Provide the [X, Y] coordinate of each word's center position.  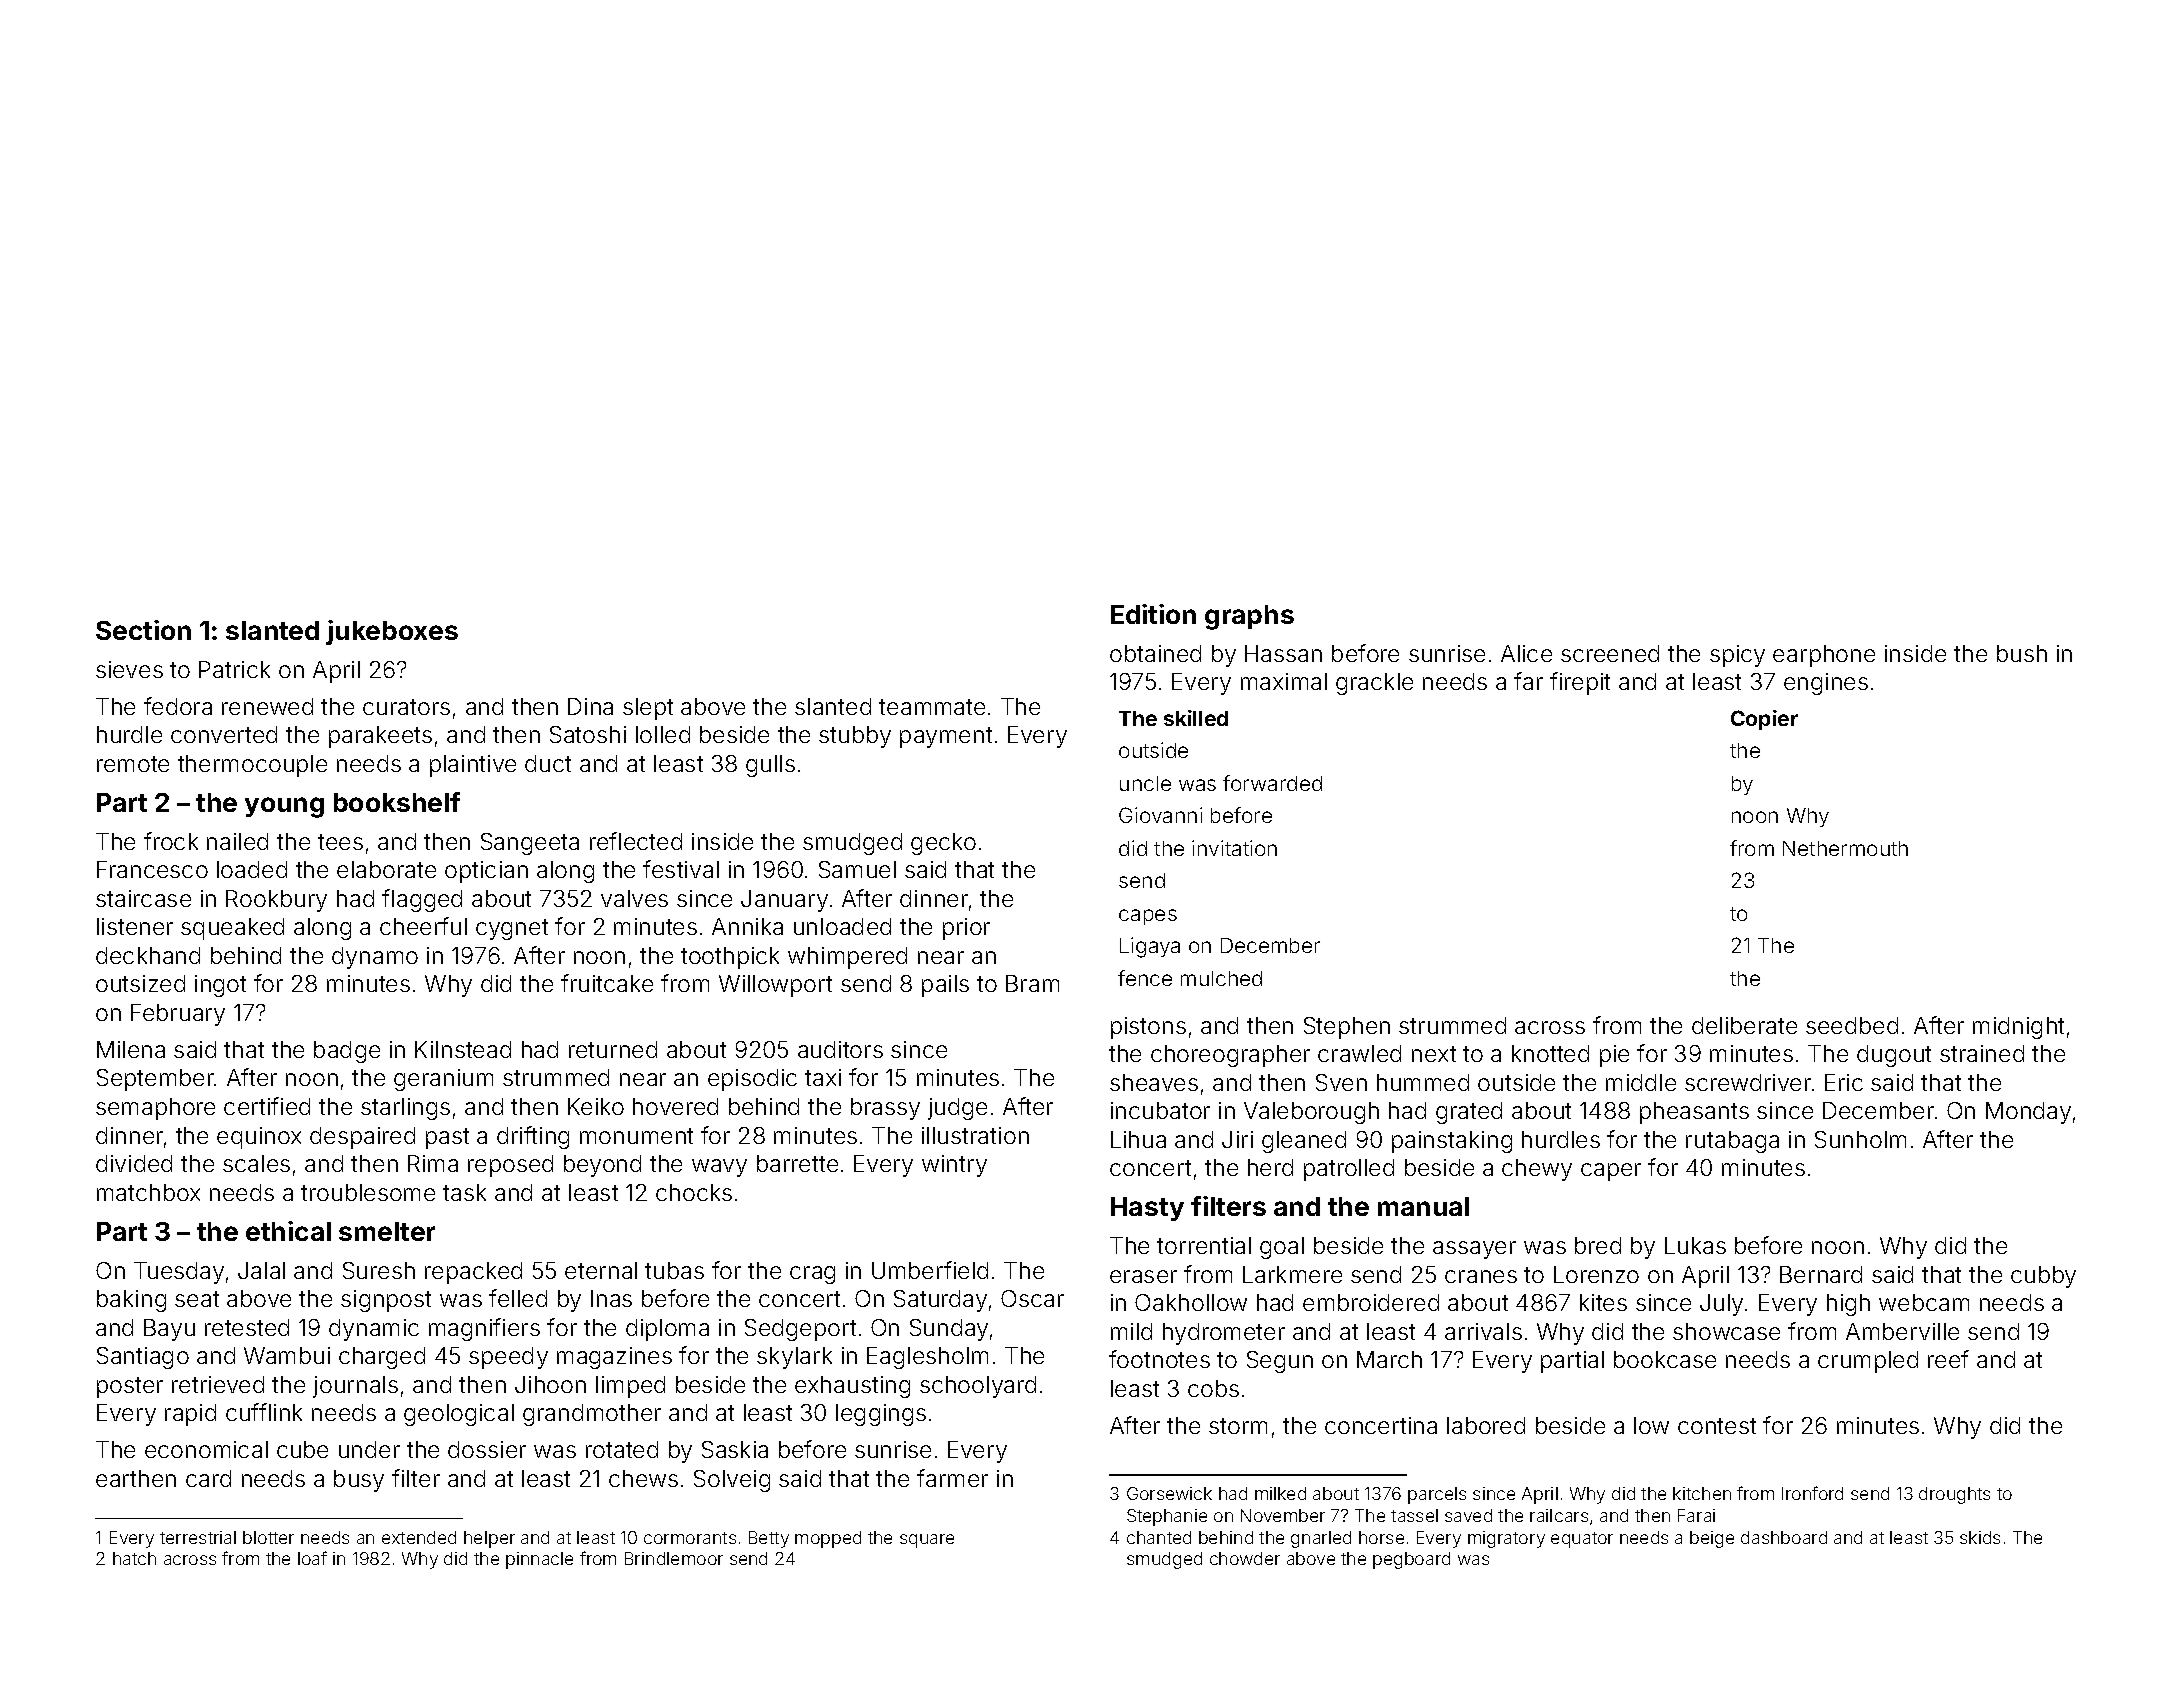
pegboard [1411, 1560]
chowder [1245, 1558]
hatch [134, 1558]
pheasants [1694, 1113]
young [284, 807]
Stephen [1347, 1028]
